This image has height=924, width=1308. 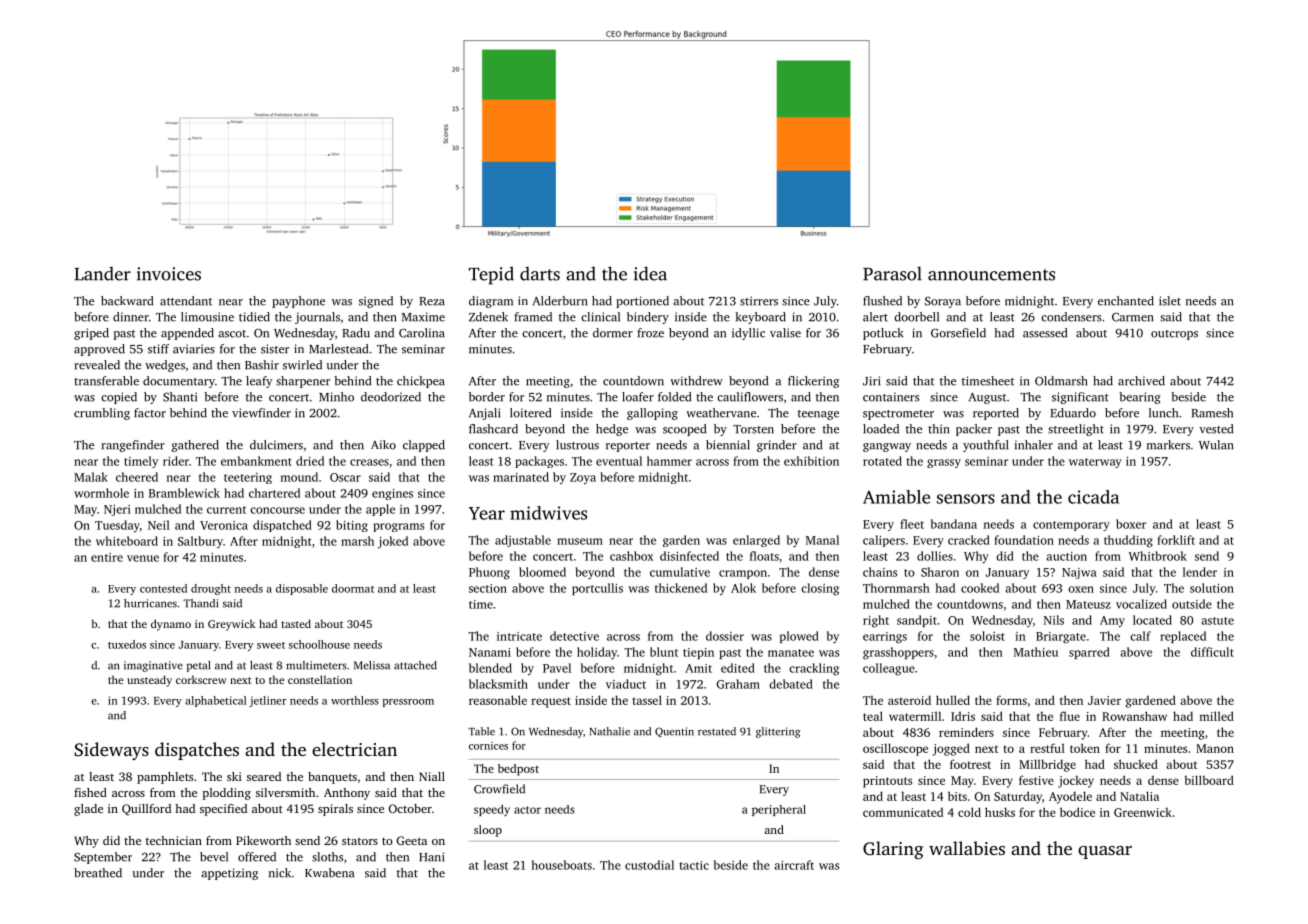 I want to click on restated, so click(x=717, y=731).
